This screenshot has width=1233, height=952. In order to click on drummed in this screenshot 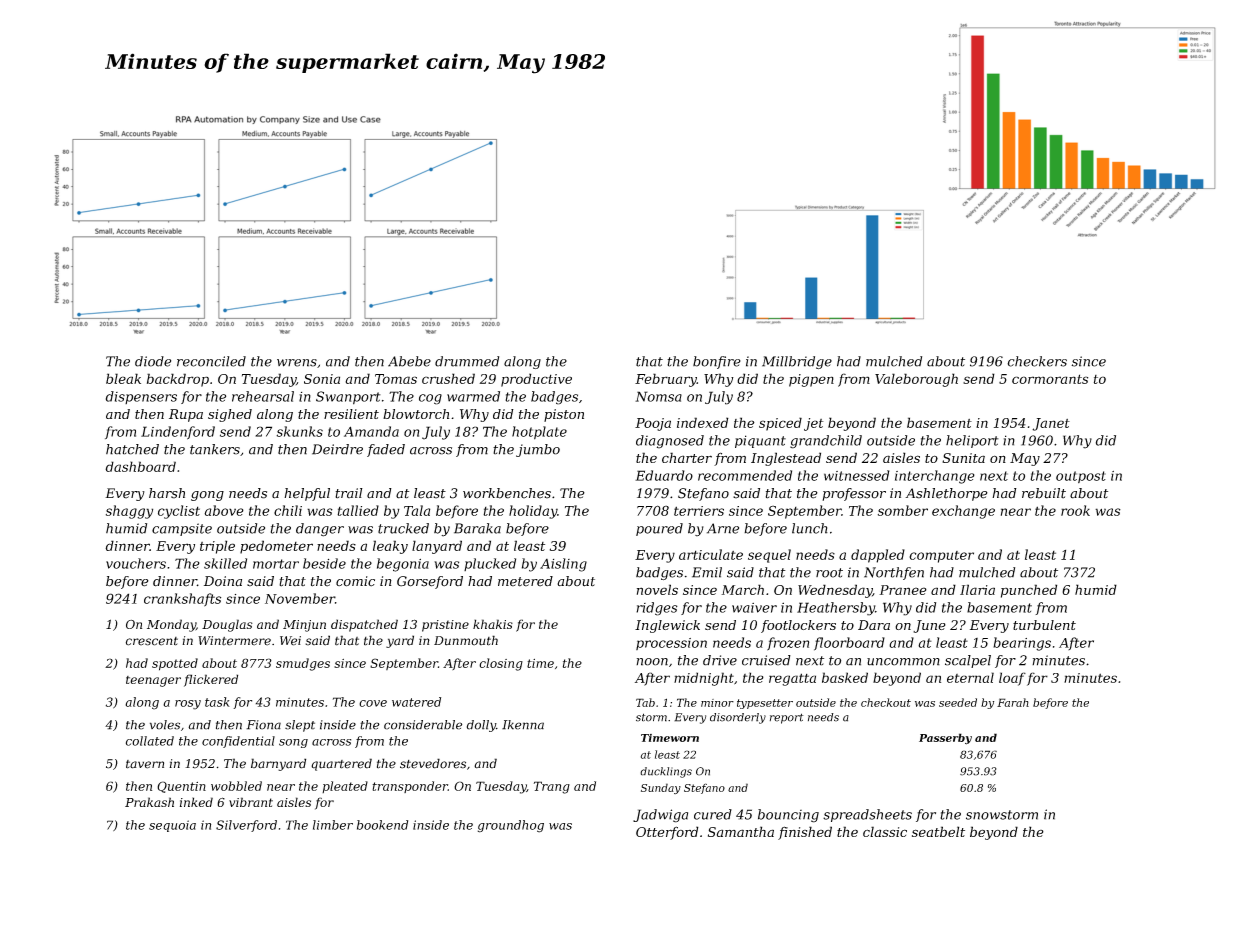, I will do `click(467, 361)`.
